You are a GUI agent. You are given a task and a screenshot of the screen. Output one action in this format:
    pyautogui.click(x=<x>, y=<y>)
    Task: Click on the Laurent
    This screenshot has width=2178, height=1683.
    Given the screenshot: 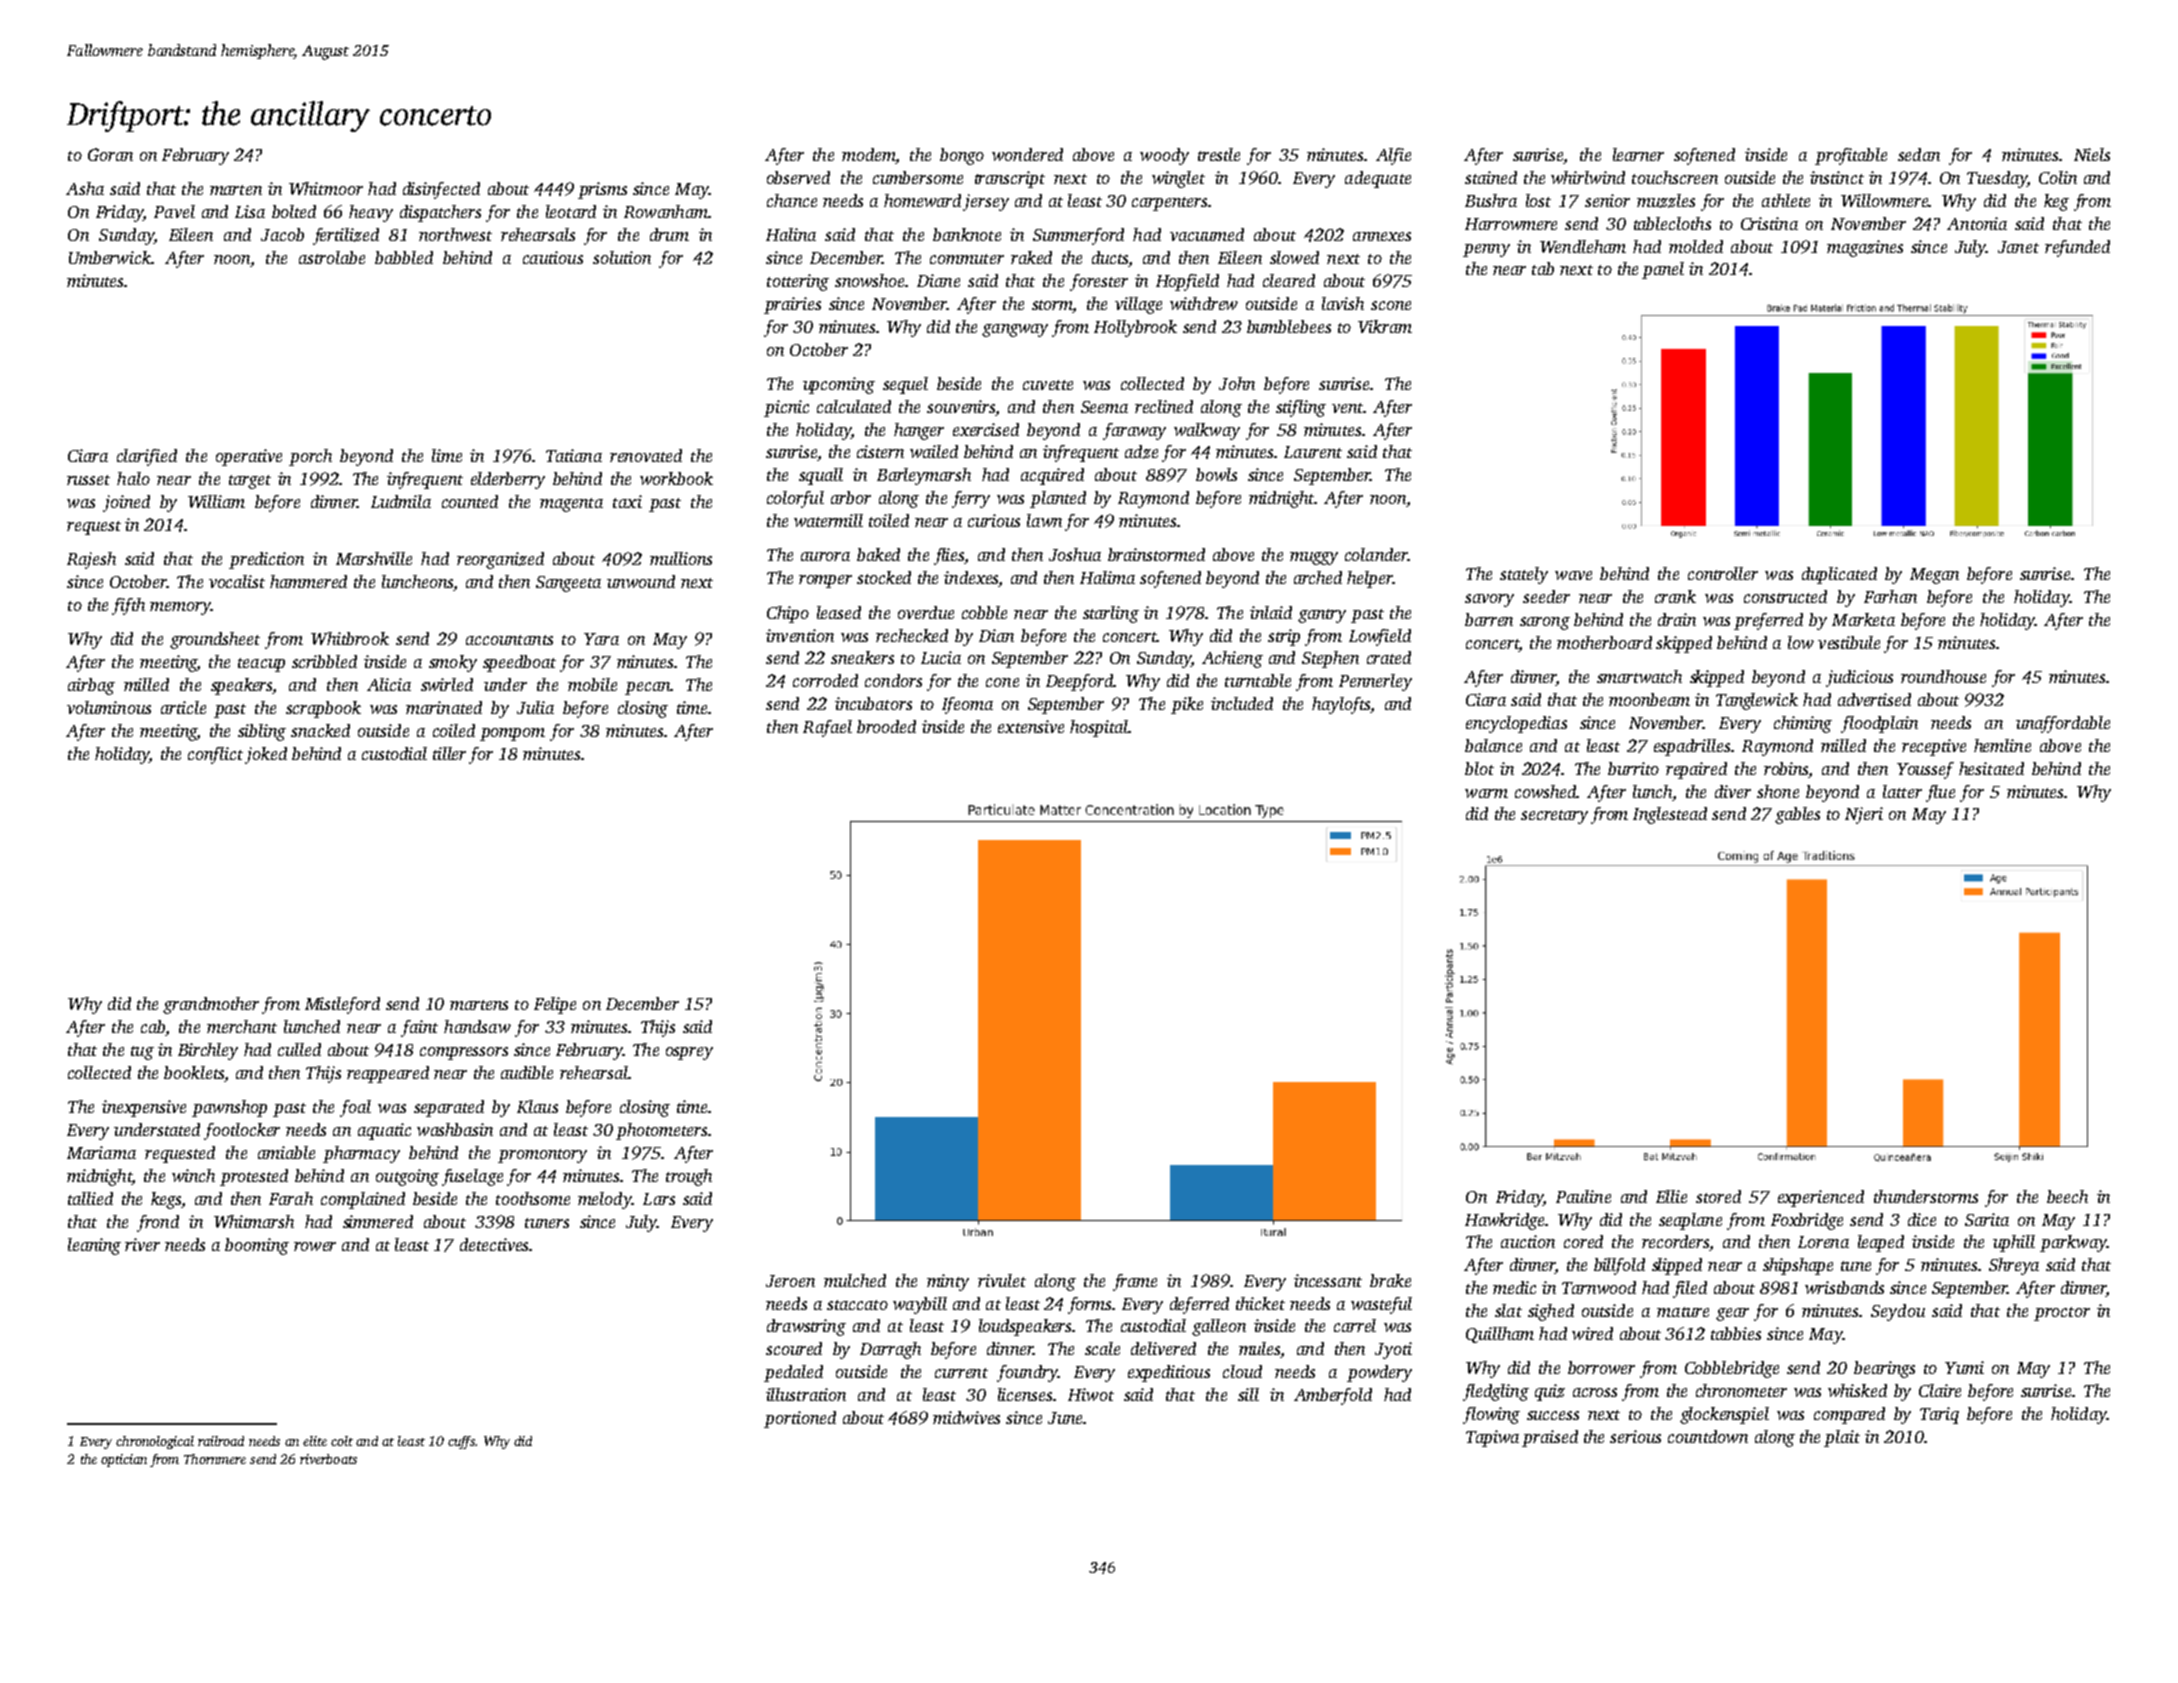 What is the action you would take?
    pyautogui.click(x=1313, y=452)
